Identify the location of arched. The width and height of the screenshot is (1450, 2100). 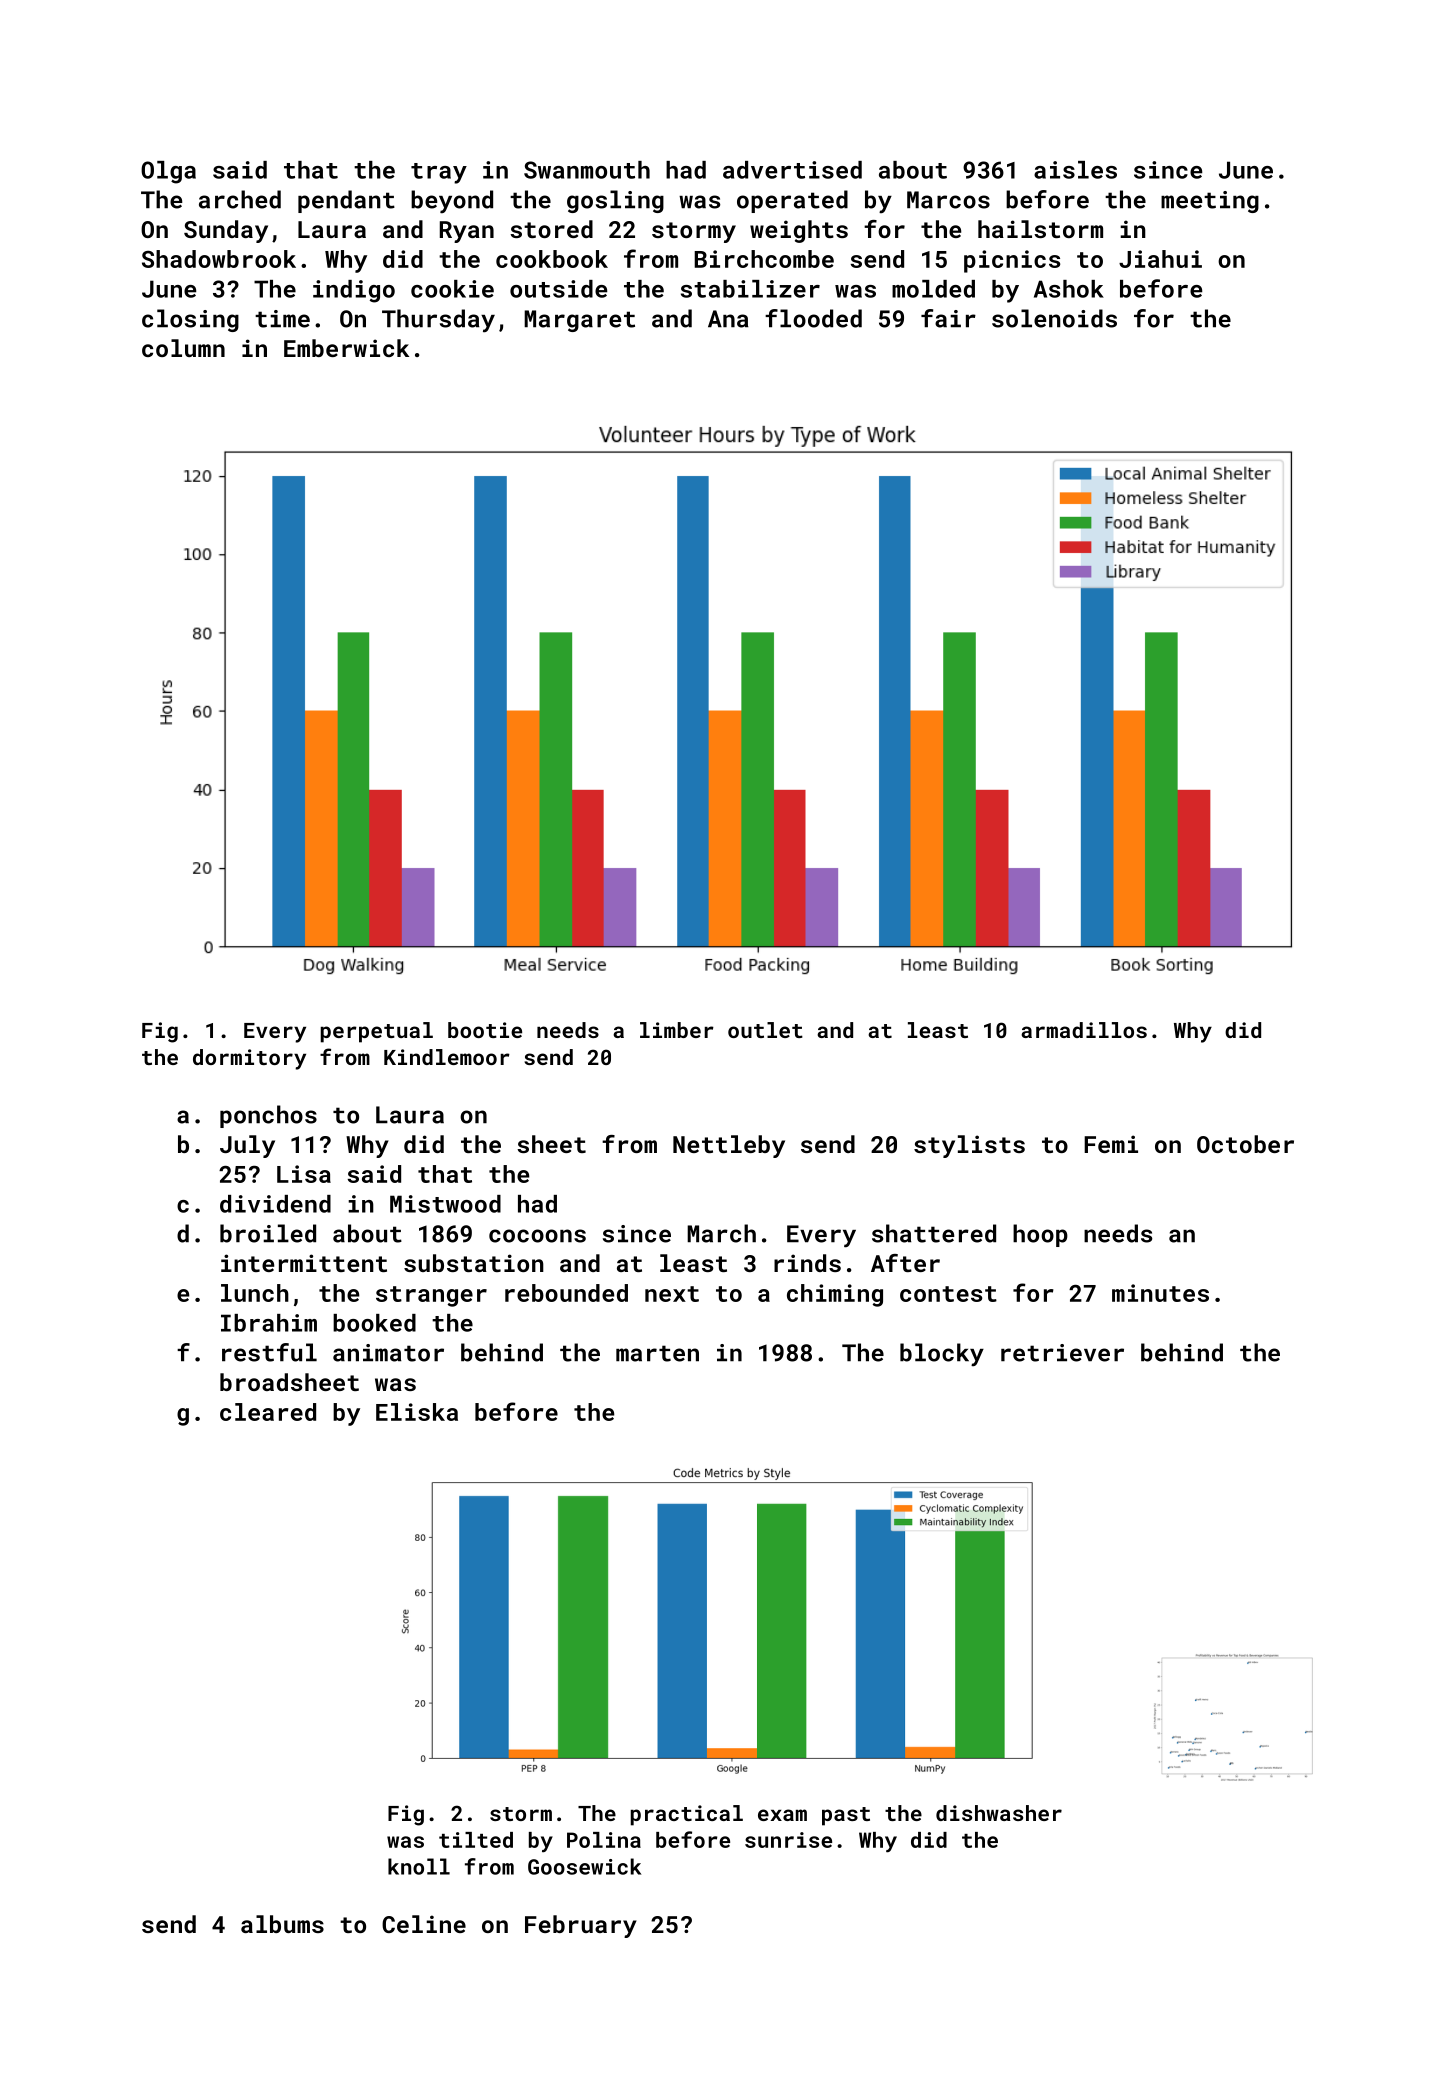
(240, 199).
